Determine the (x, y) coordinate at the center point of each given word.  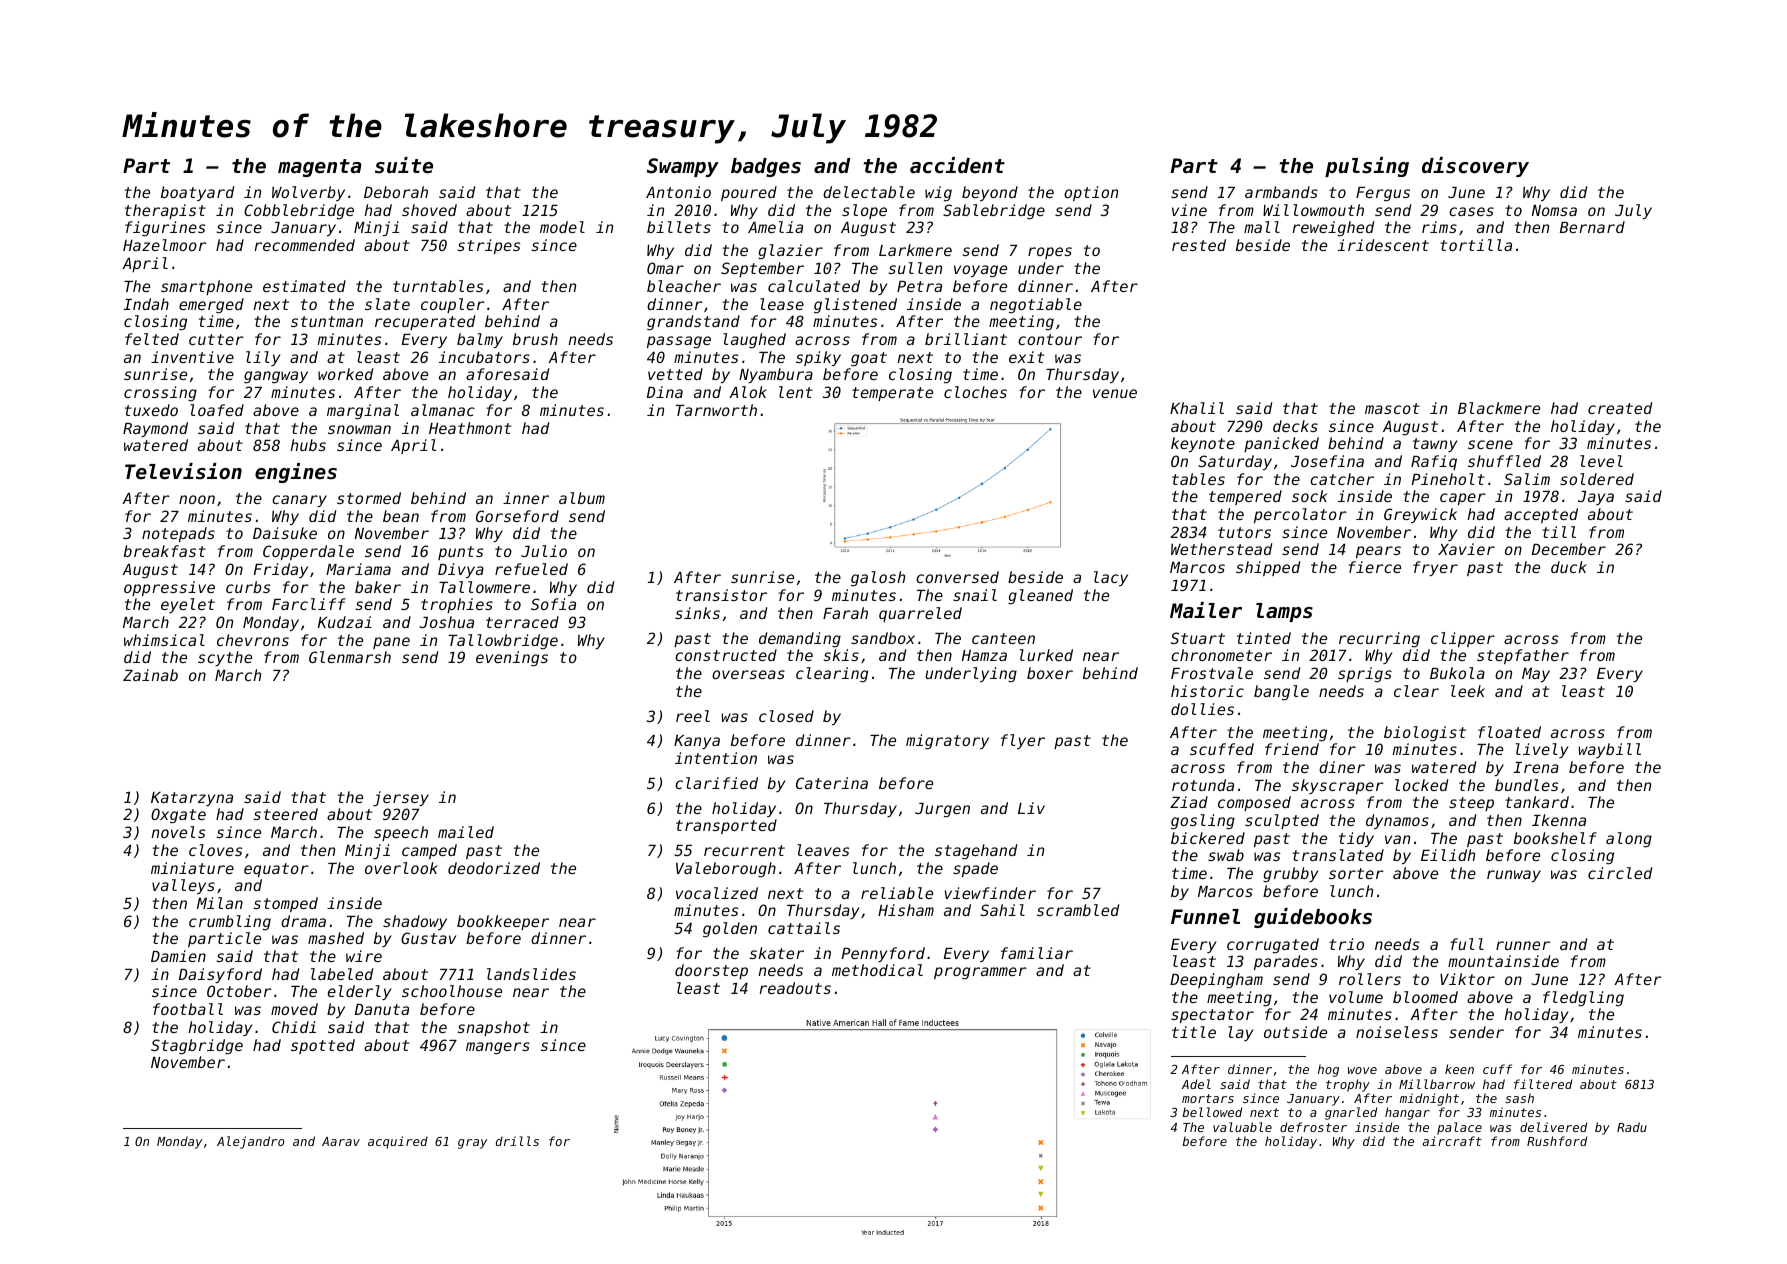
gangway (276, 377)
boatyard (197, 193)
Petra (919, 286)
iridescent (1383, 245)
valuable (1242, 1127)
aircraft (1452, 1141)
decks (1295, 426)
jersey (401, 798)
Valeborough (726, 870)
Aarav (341, 1141)
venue (1115, 393)
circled (1620, 873)
